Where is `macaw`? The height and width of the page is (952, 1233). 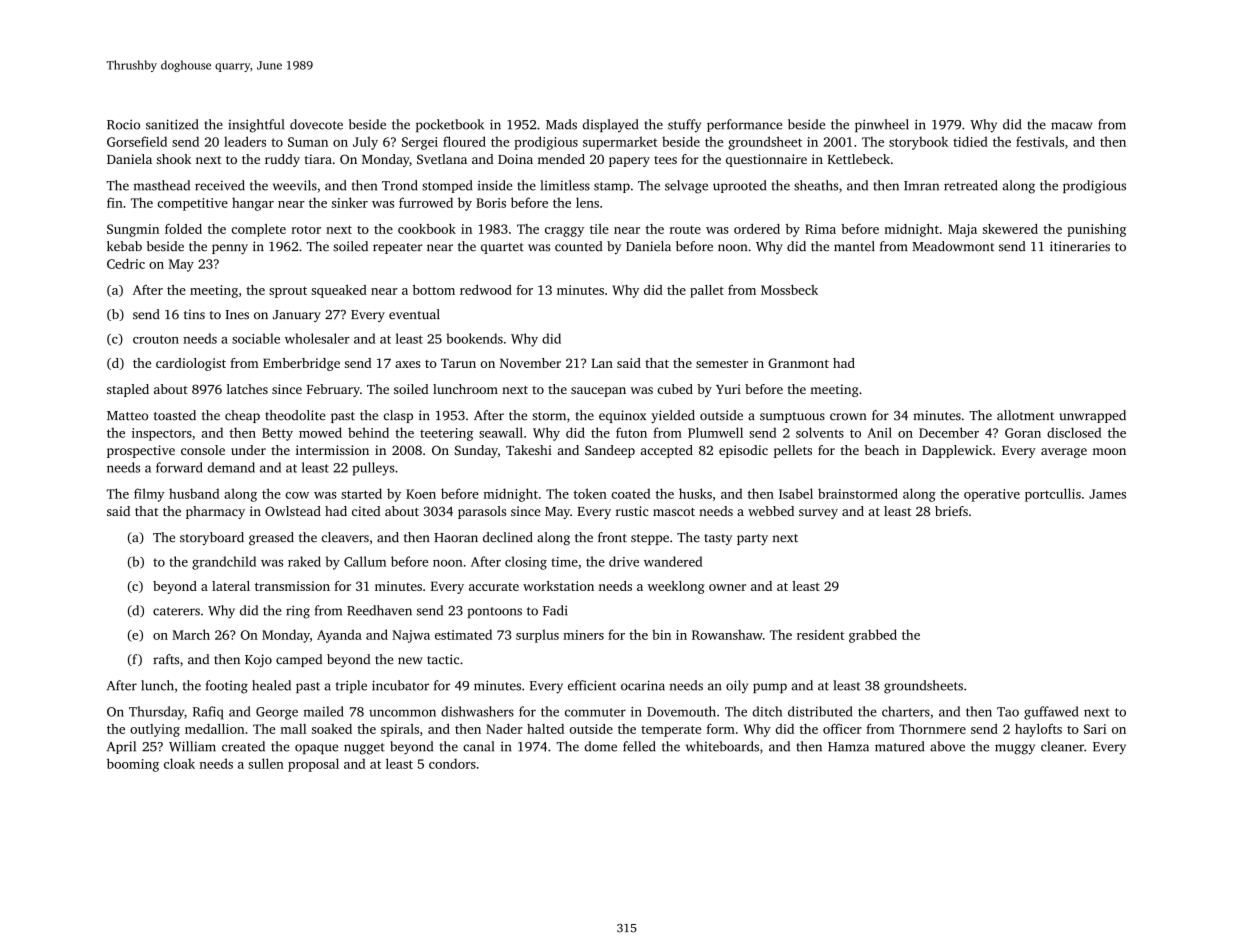
macaw is located at coordinates (1071, 126).
